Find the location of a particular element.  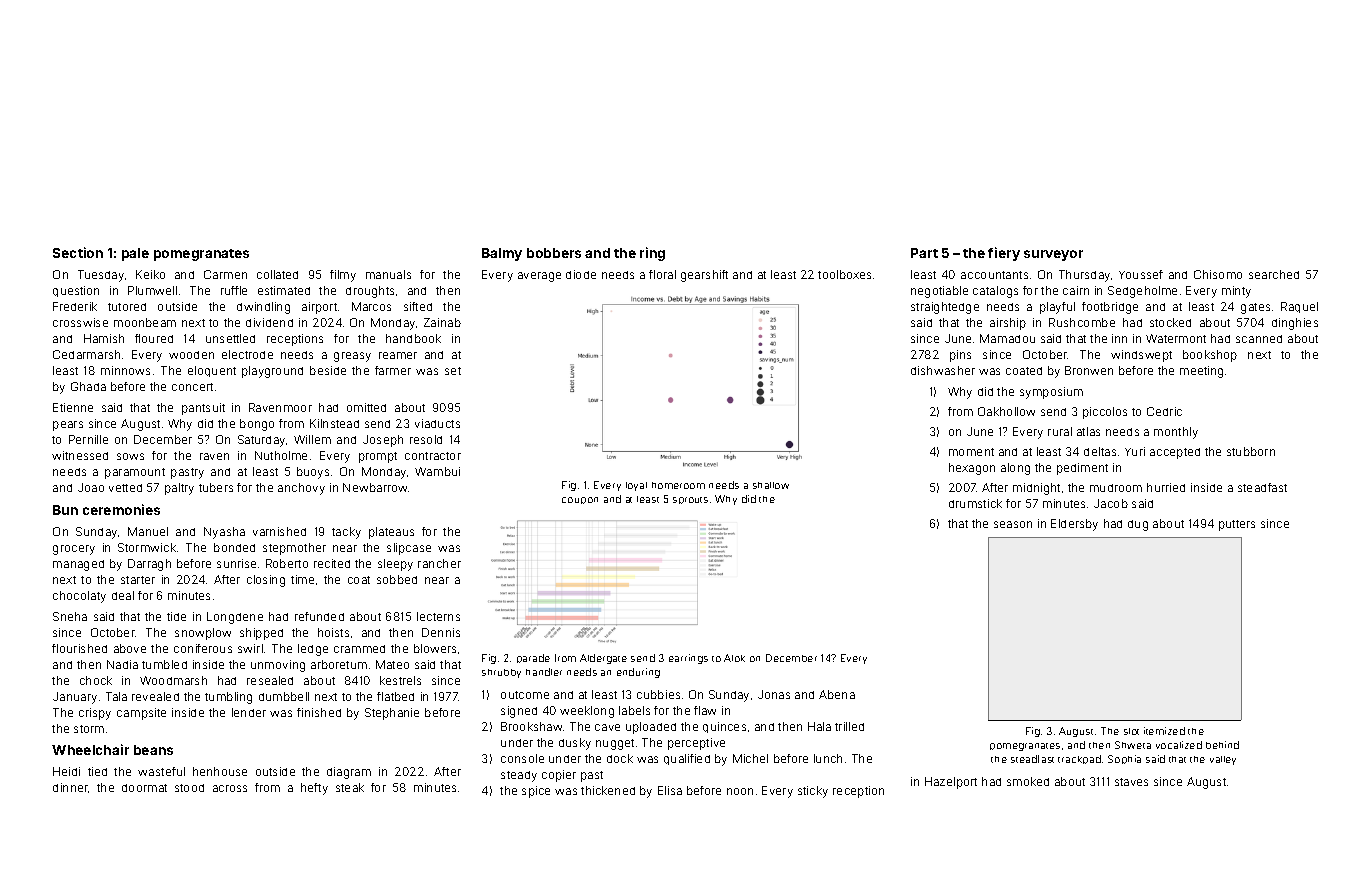

diagram is located at coordinates (349, 773).
